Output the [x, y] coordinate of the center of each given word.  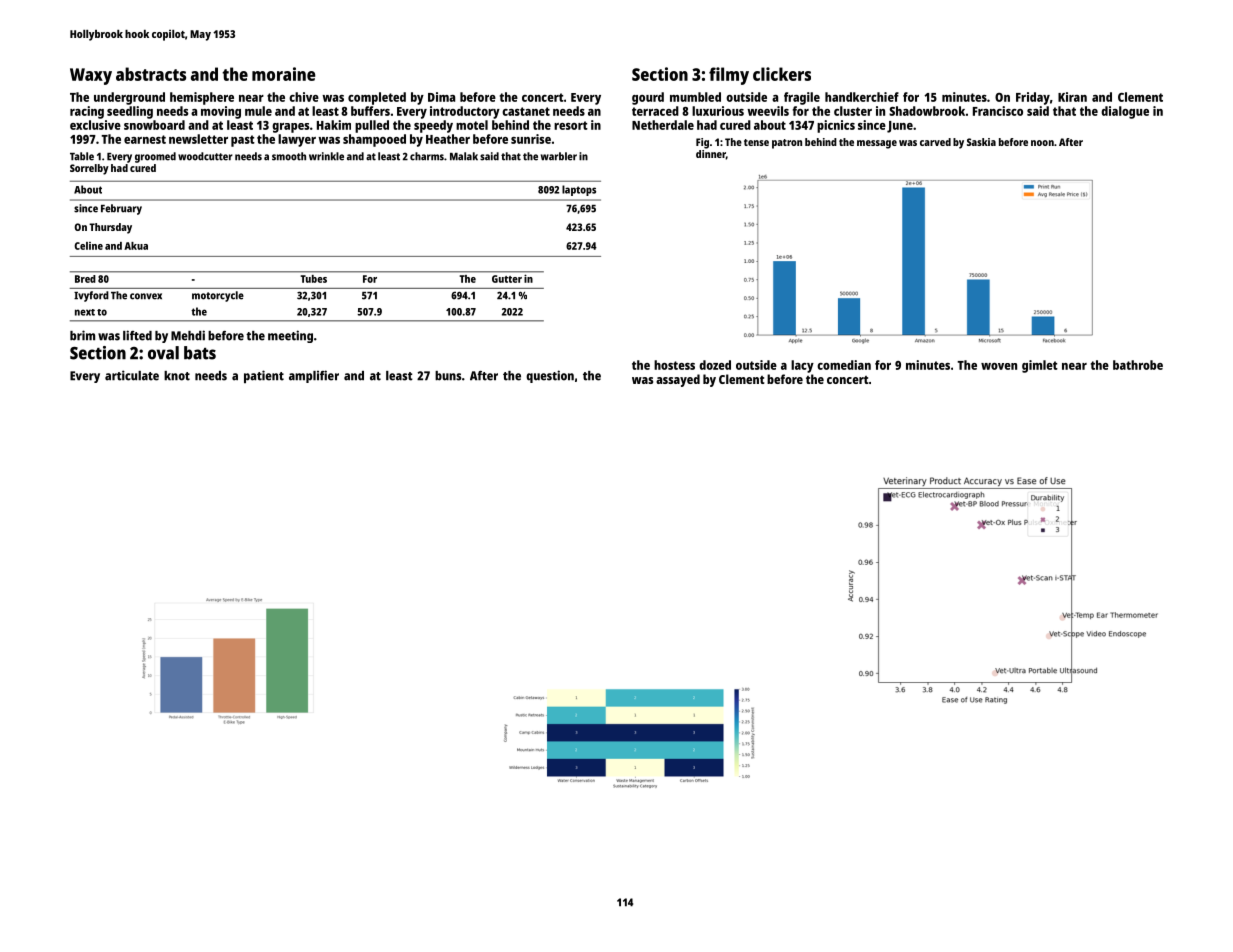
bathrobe [1138, 365]
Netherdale [663, 125]
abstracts [151, 74]
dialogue [1125, 112]
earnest [145, 139]
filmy [729, 76]
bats [200, 353]
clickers [782, 74]
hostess [674, 365]
